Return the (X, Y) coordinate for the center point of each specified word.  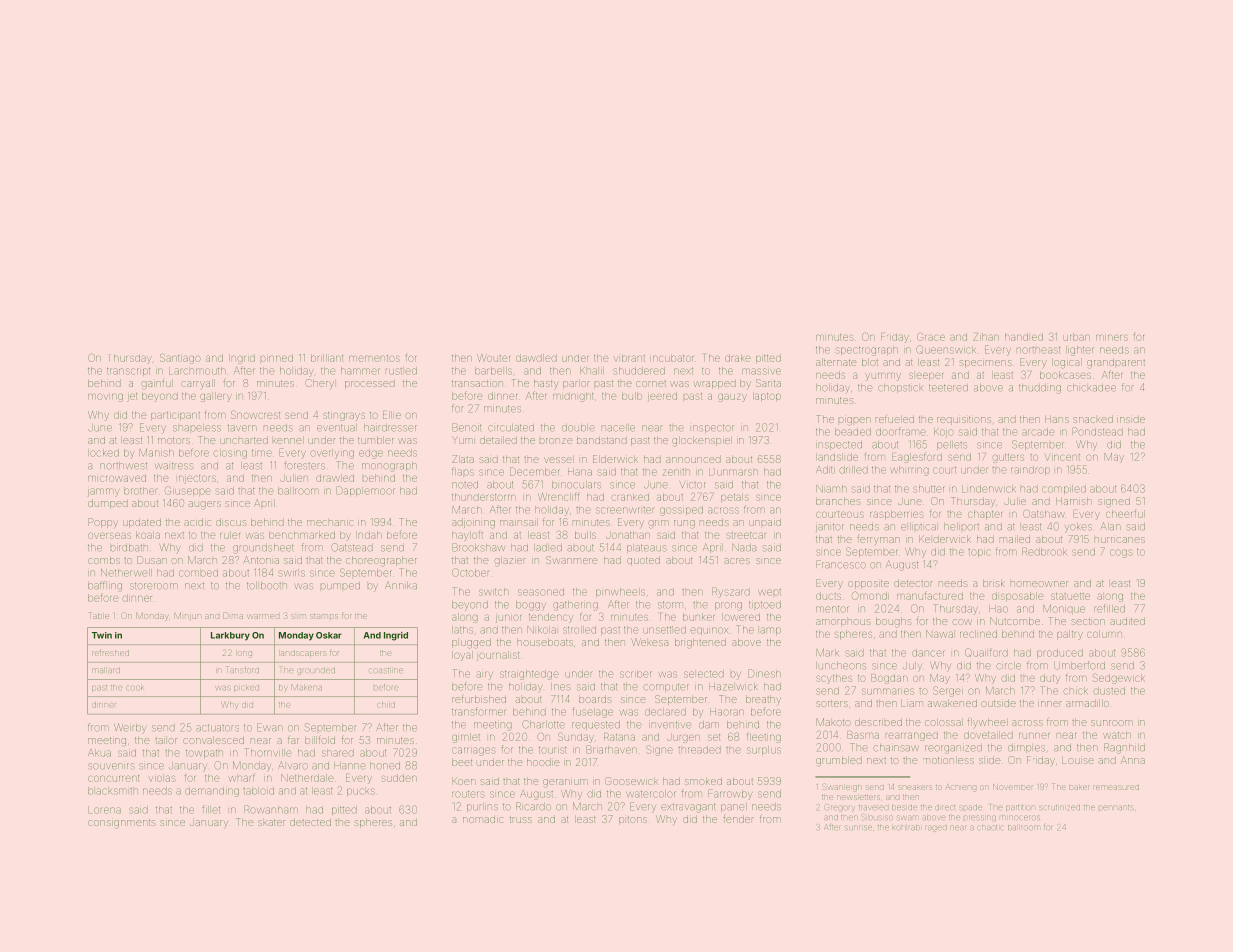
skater (271, 822)
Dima (233, 616)
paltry (1070, 635)
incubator (672, 358)
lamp (770, 631)
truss (521, 819)
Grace (931, 337)
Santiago (180, 358)
